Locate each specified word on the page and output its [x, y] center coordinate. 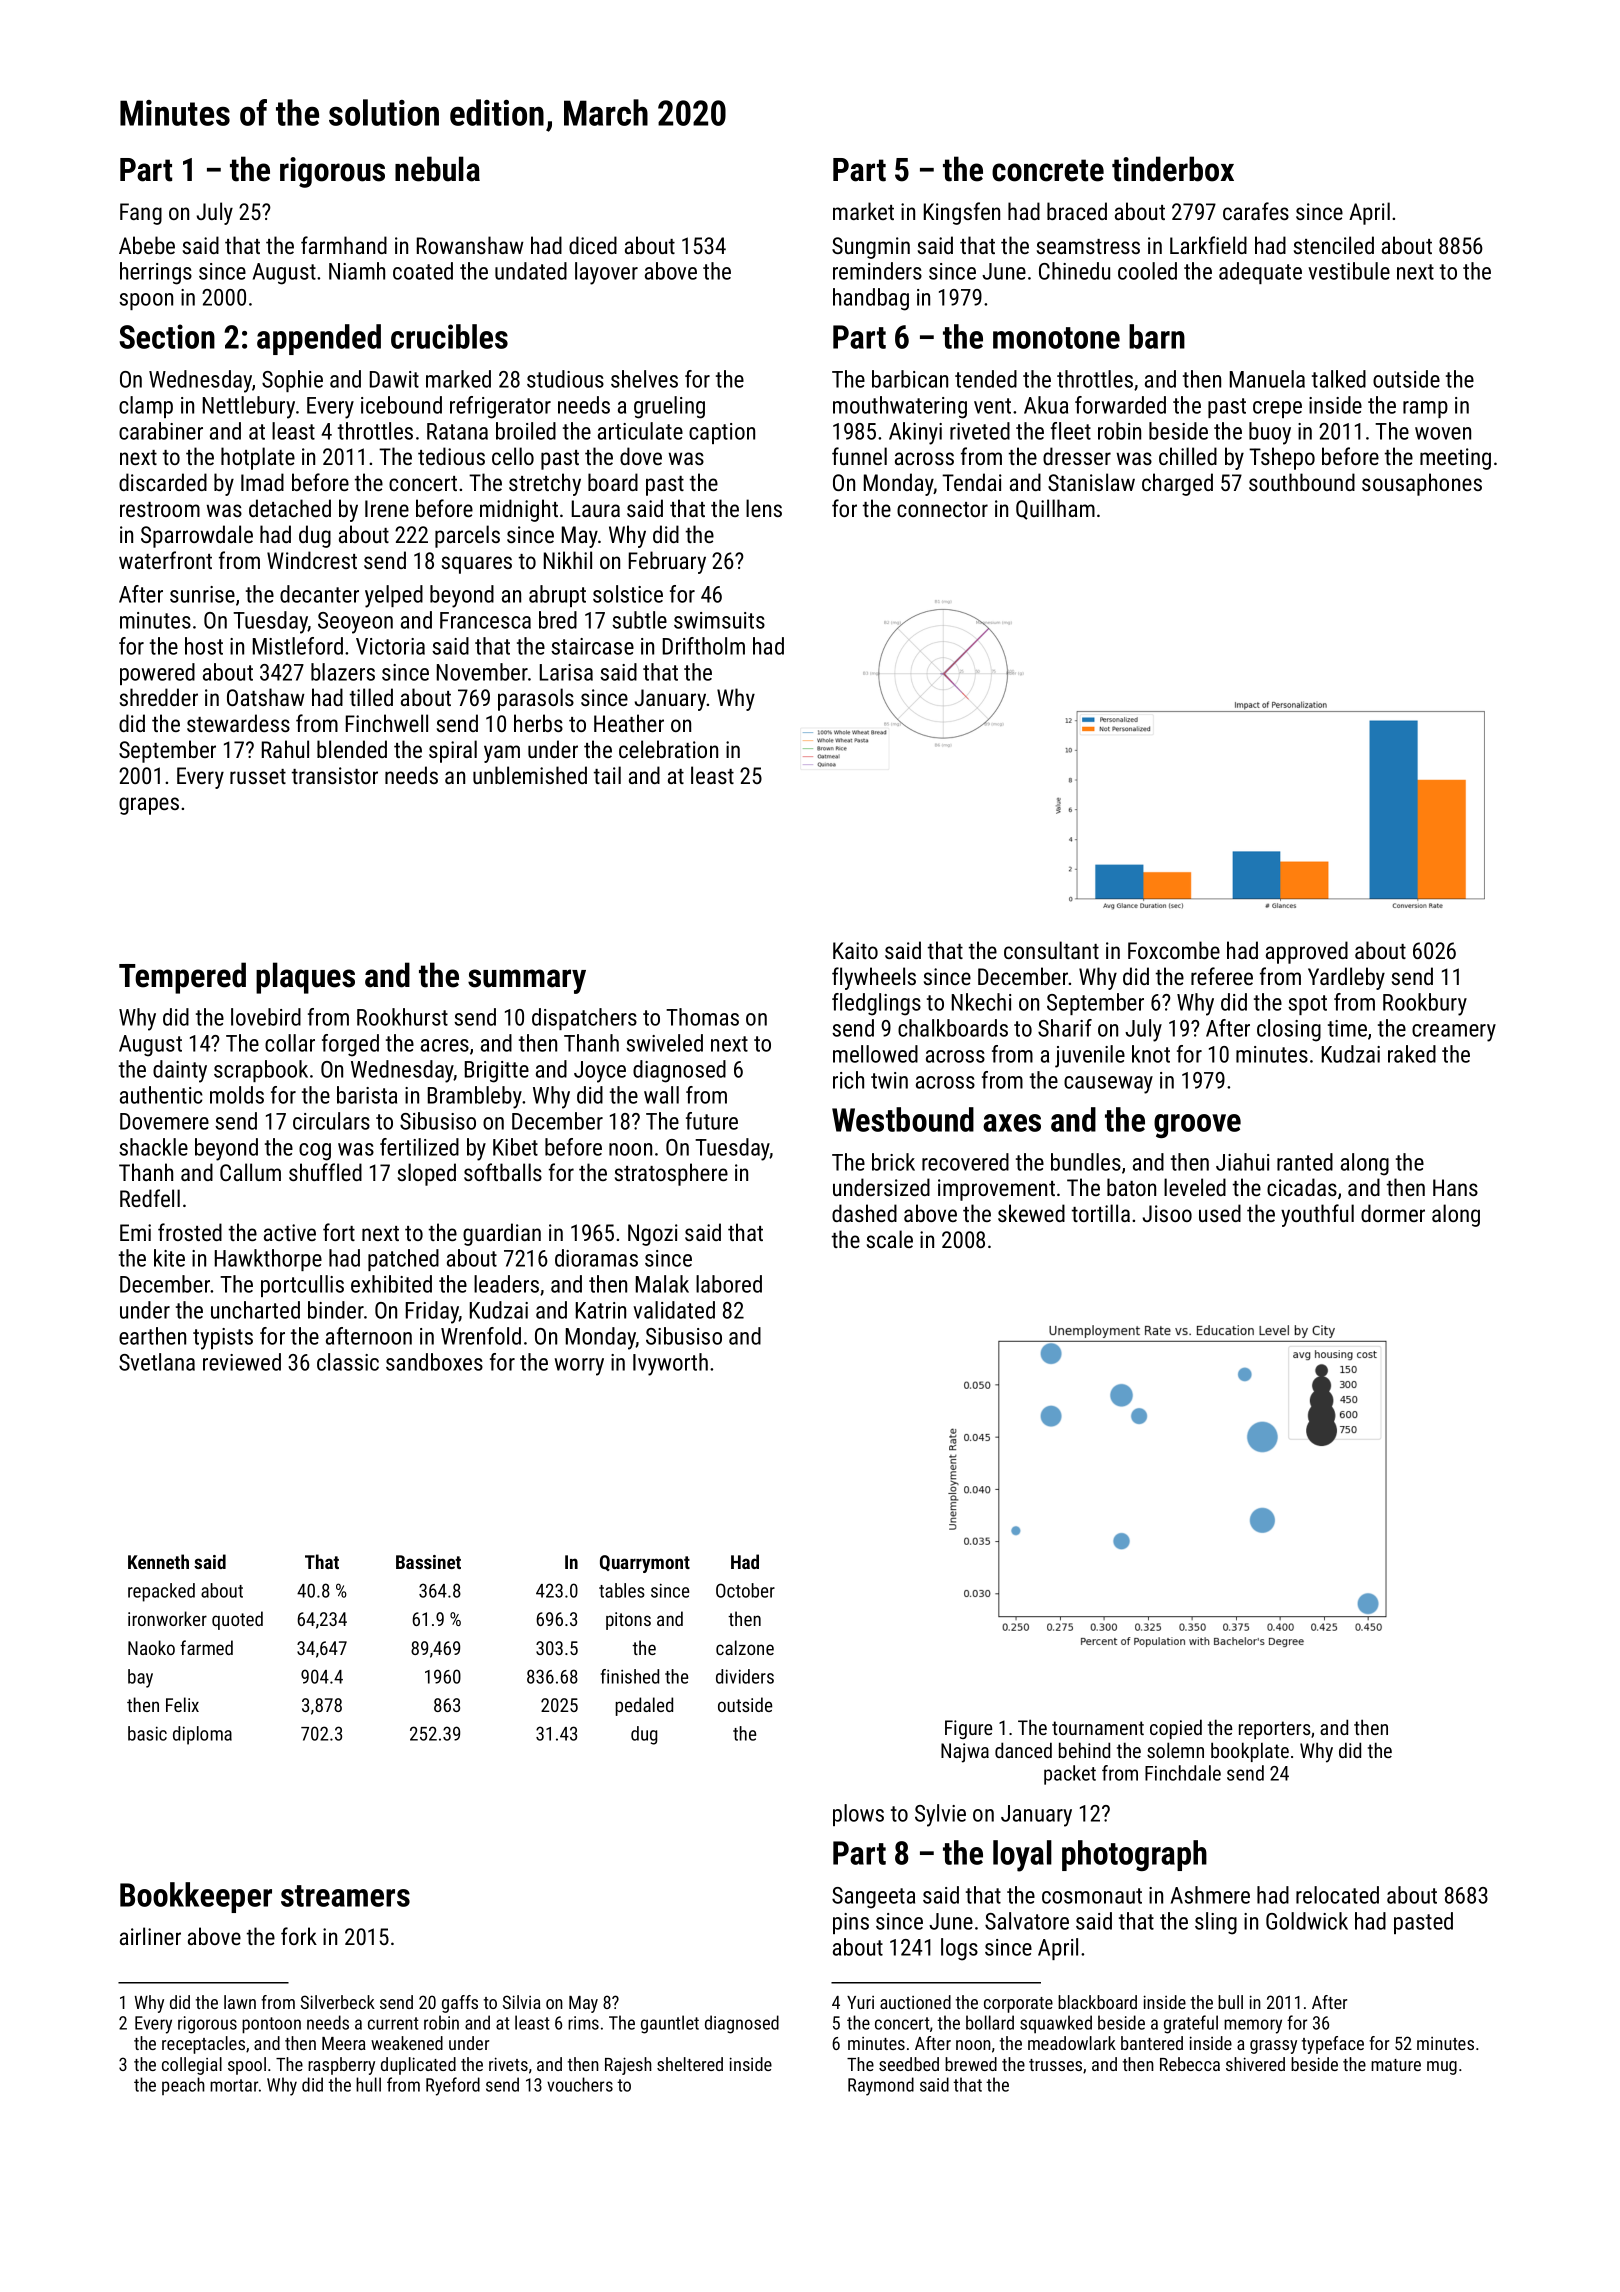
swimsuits [719, 620]
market [863, 211]
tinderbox [1173, 169]
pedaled [644, 1706]
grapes [149, 806]
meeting [1455, 459]
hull [368, 2084]
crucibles [449, 336]
